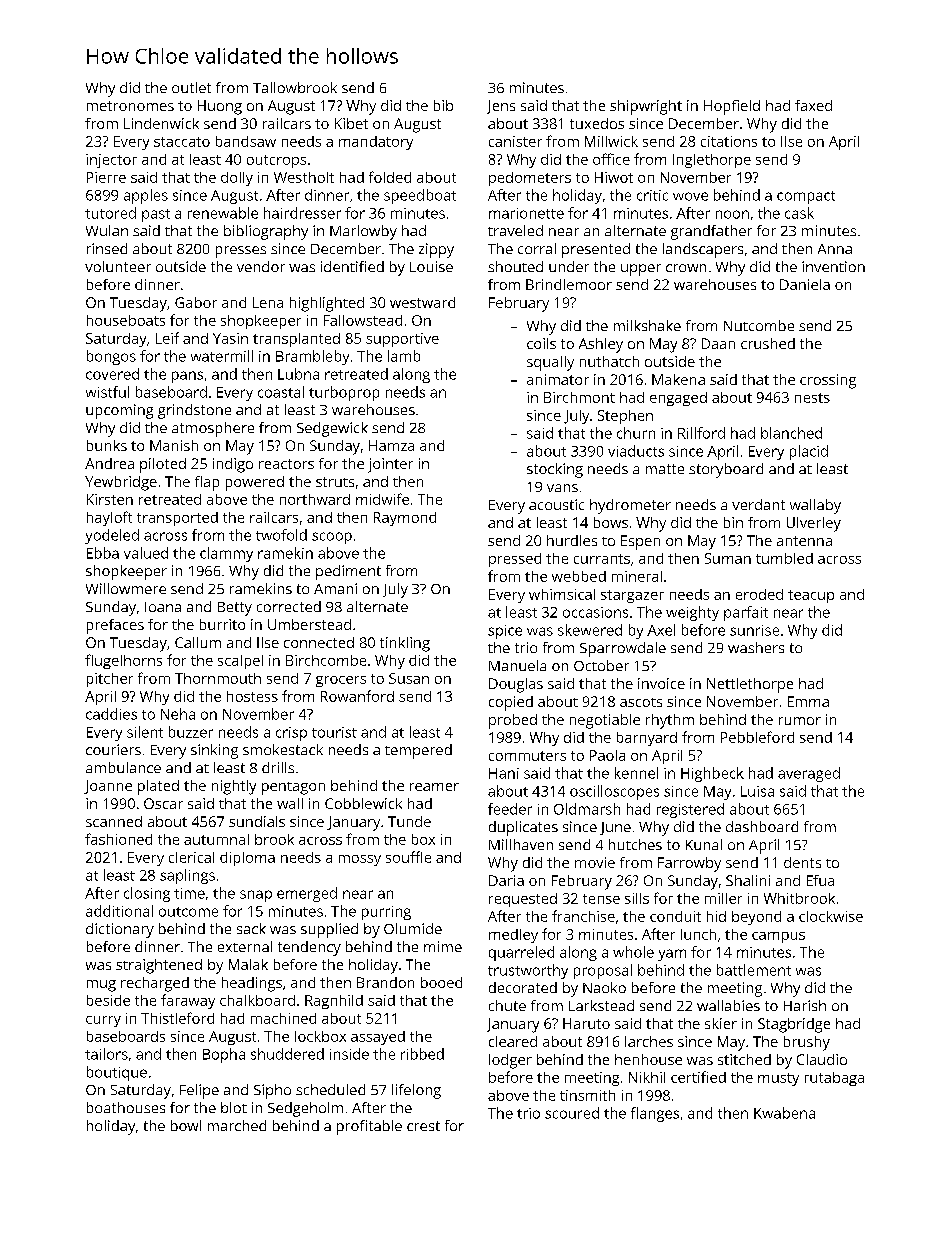 The width and height of the screenshot is (952, 1233). What do you see at coordinates (806, 197) in the screenshot?
I see `compact` at bounding box center [806, 197].
